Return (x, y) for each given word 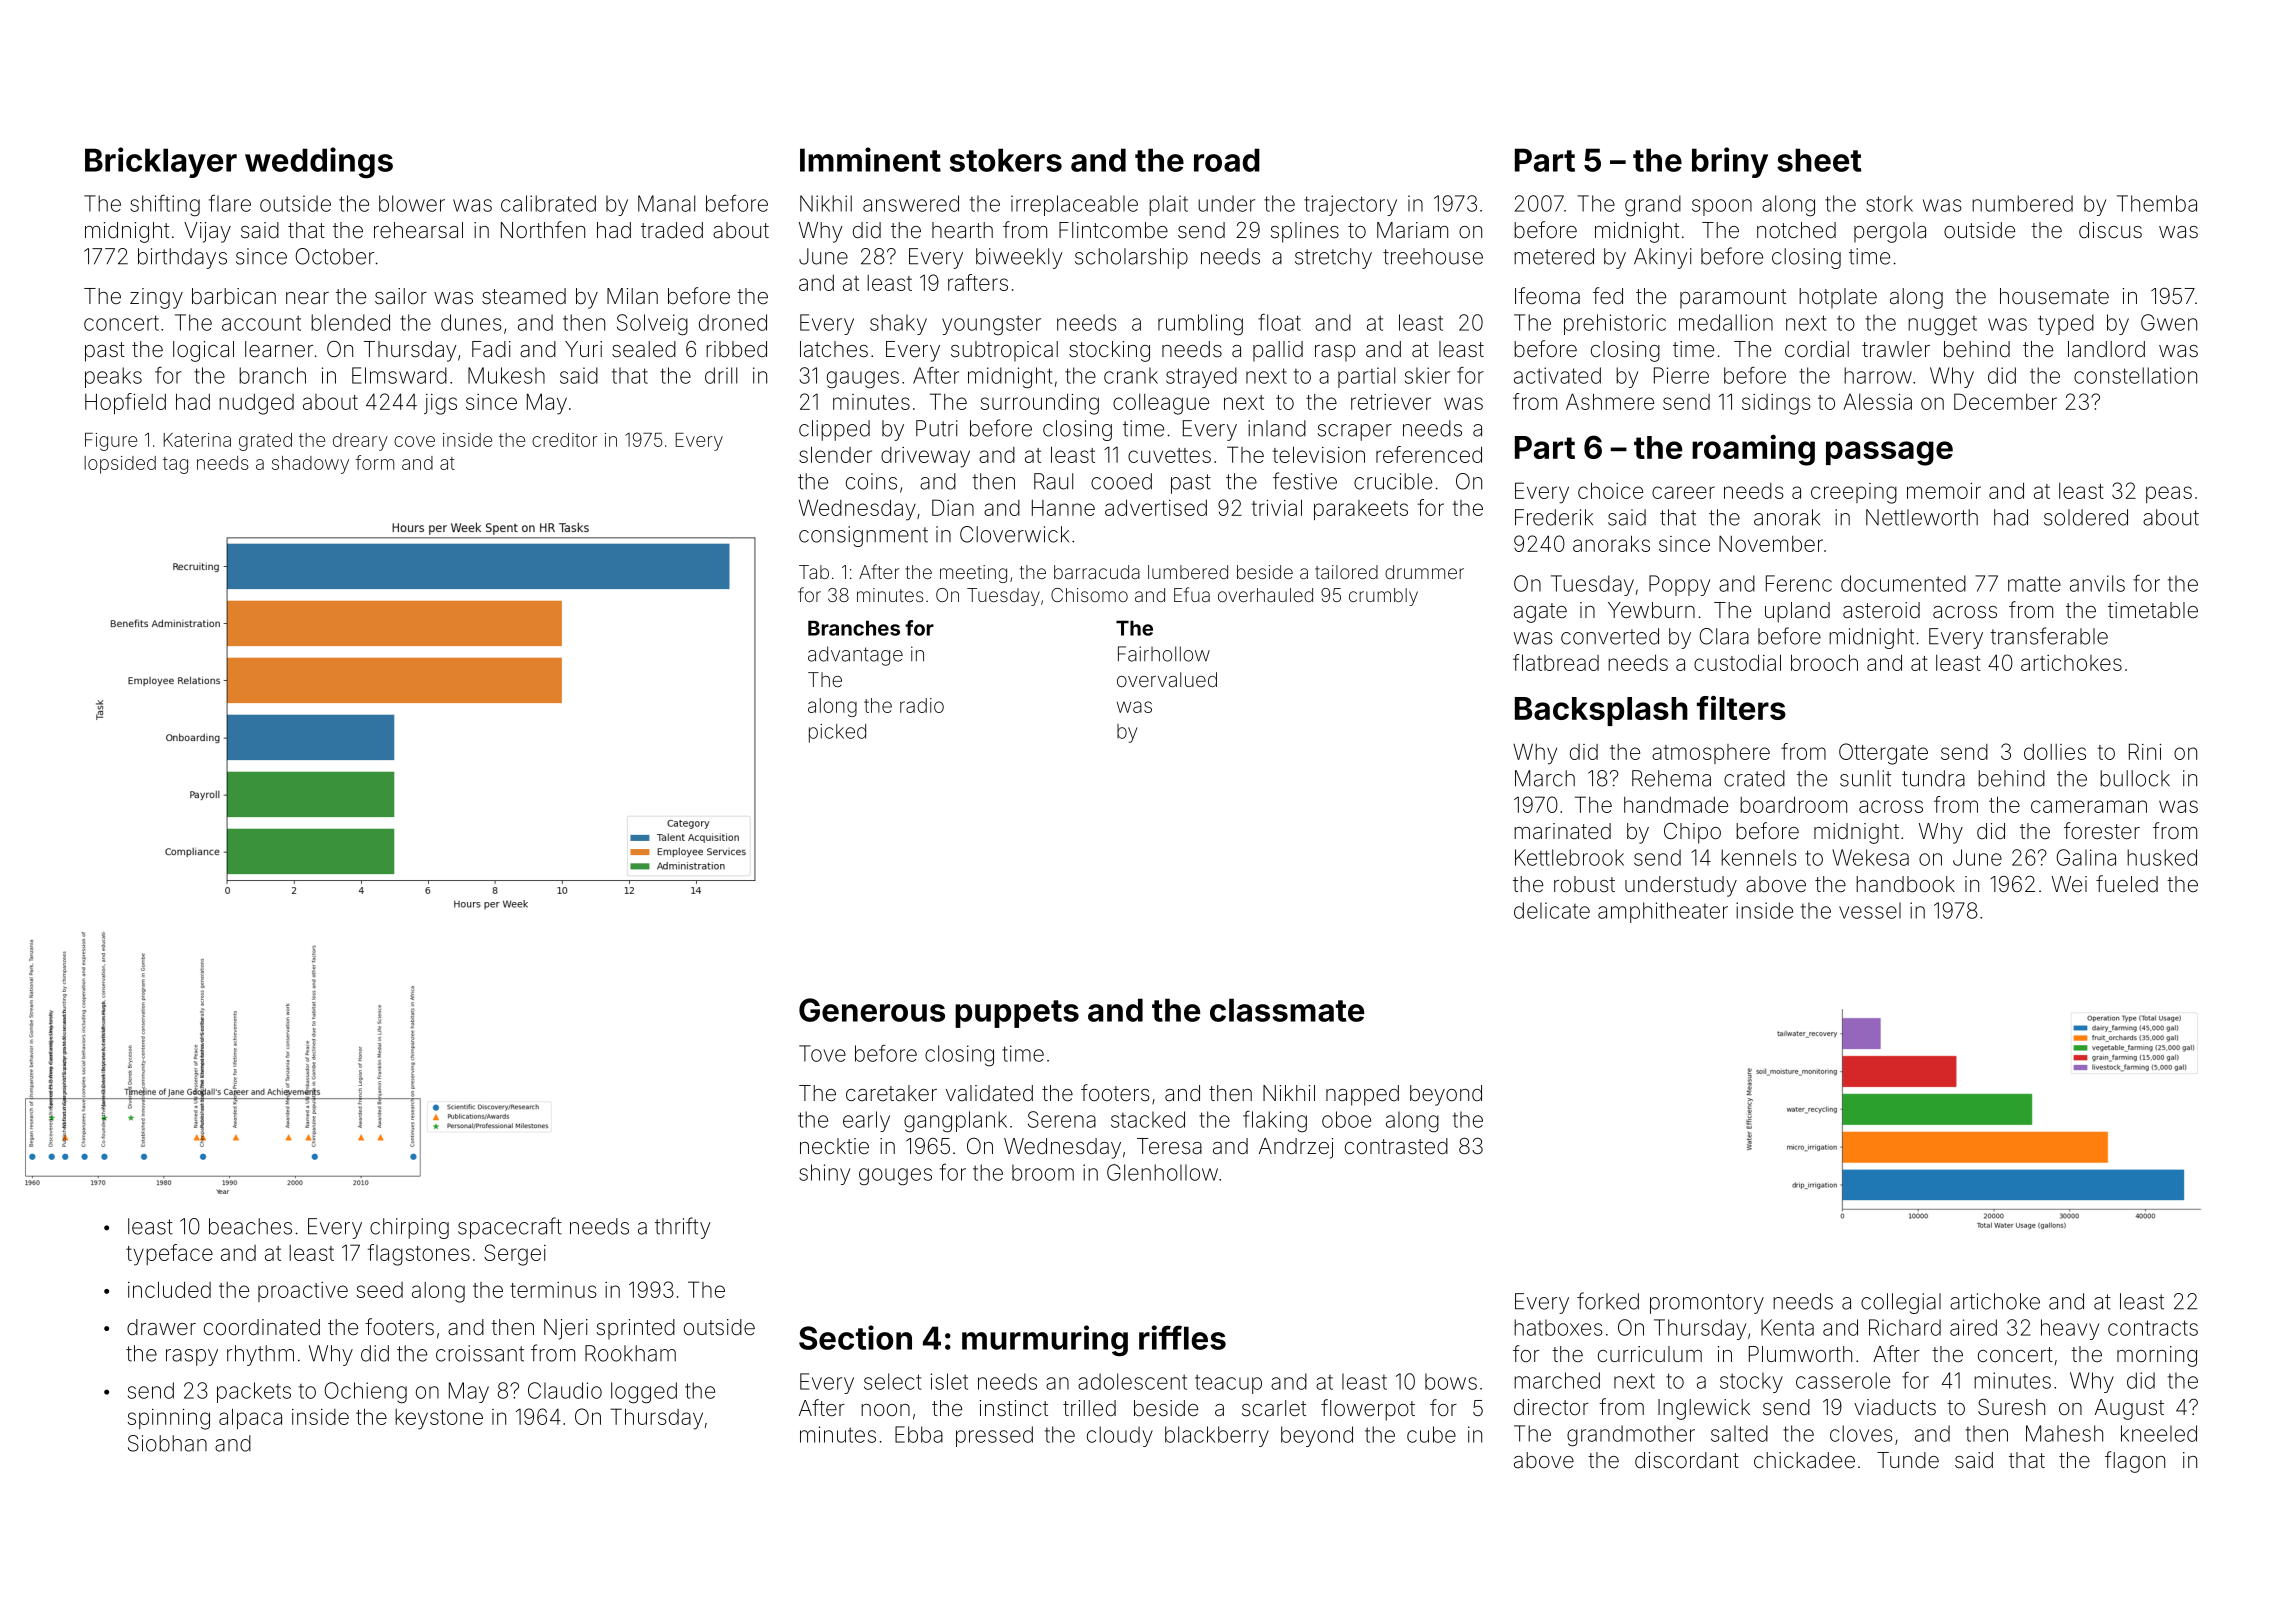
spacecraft (510, 1228)
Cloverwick (1014, 534)
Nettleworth (1922, 517)
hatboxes (1558, 1327)
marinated (1562, 831)
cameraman (2089, 806)
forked (1608, 1301)
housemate (2054, 296)
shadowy (310, 465)
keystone (439, 1419)
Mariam (1412, 230)
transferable (2049, 636)
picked (837, 733)
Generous (872, 1010)
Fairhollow (1164, 654)
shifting (165, 205)
